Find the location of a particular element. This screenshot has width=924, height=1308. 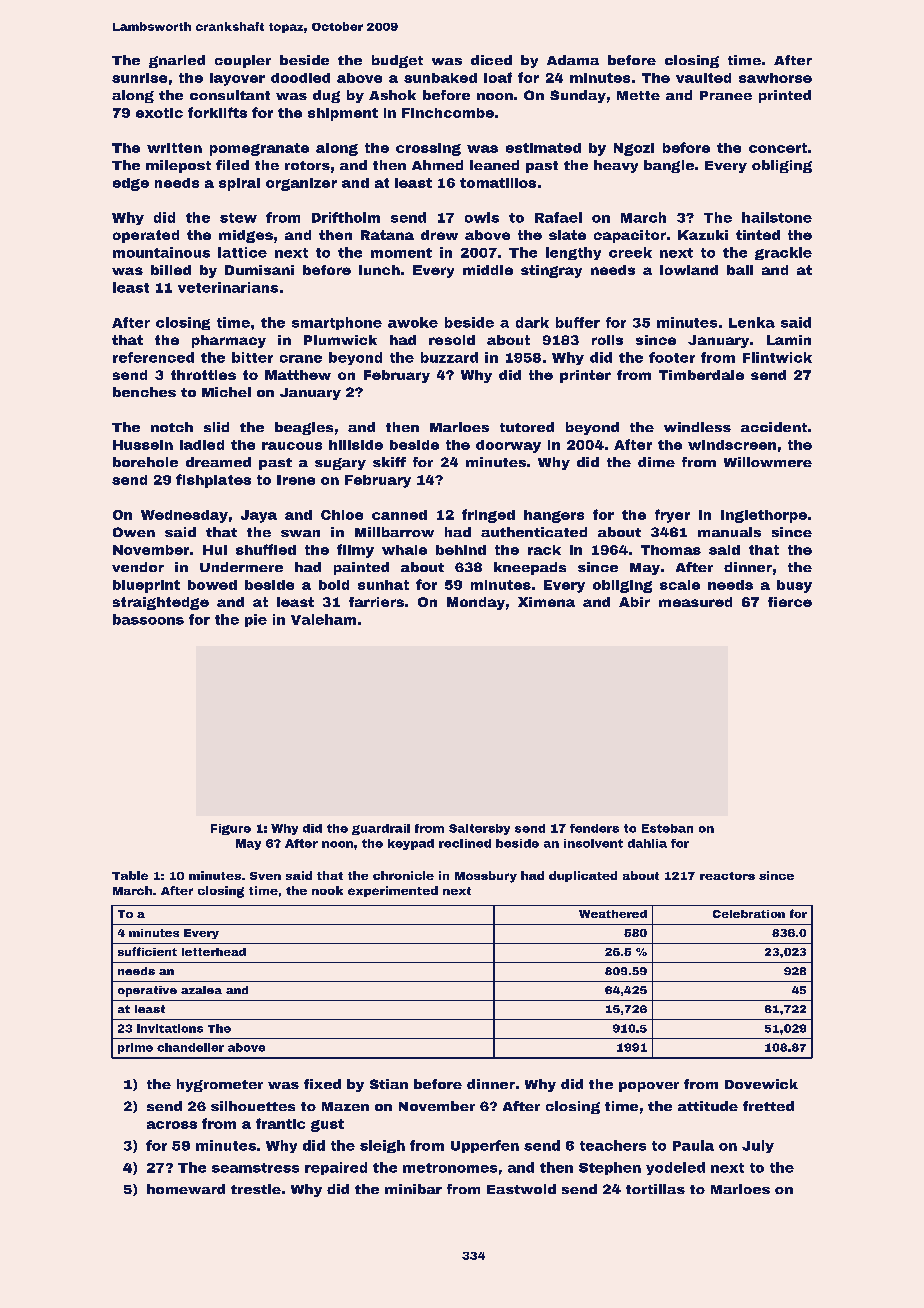

sunbaked is located at coordinates (440, 78).
